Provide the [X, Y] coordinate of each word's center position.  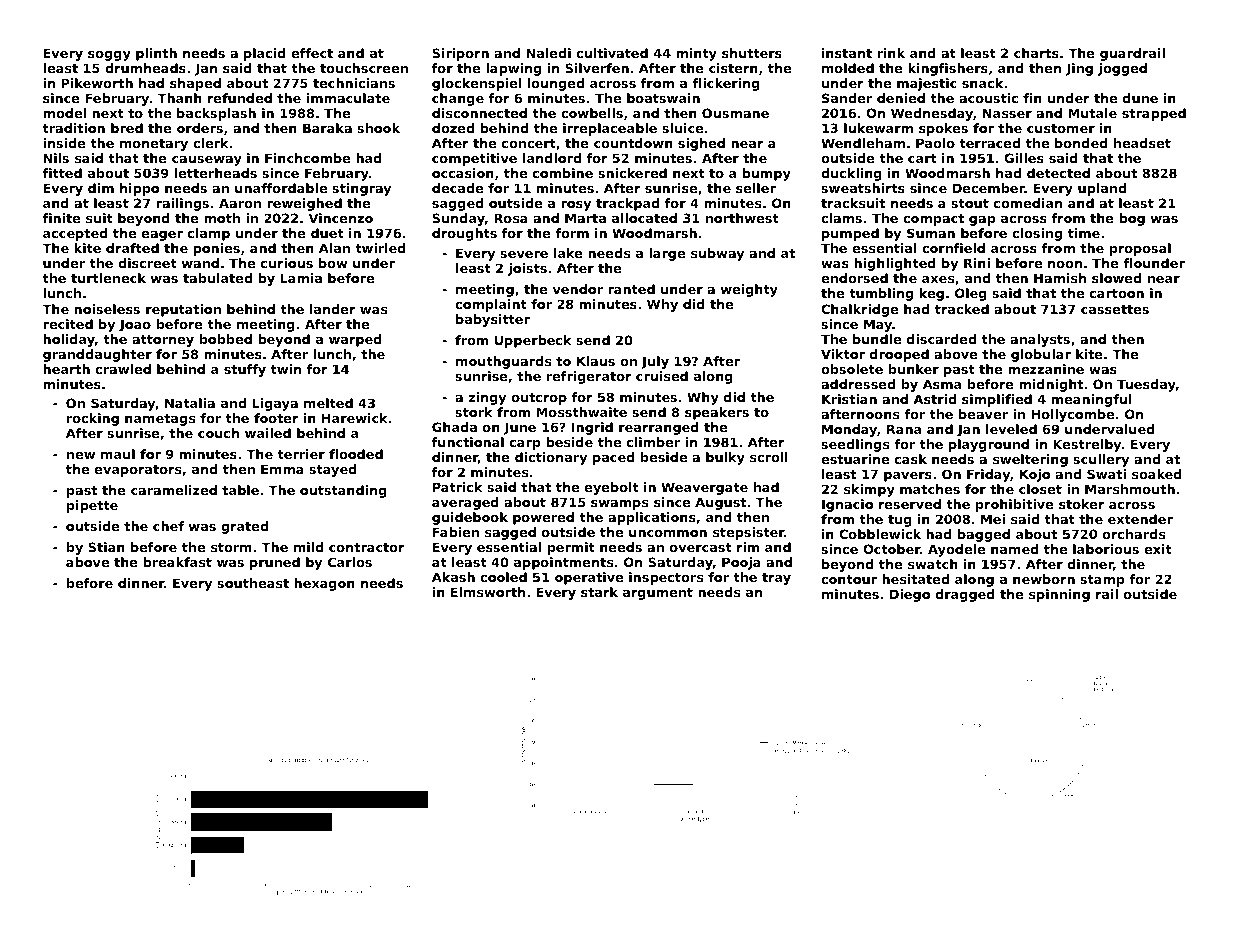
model [64, 113]
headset [1142, 143]
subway [717, 254]
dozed [453, 128]
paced [614, 458]
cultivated [612, 53]
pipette [92, 506]
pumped [850, 234]
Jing [1079, 69]
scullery [1101, 460]
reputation [183, 310]
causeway [207, 161]
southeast [253, 583]
